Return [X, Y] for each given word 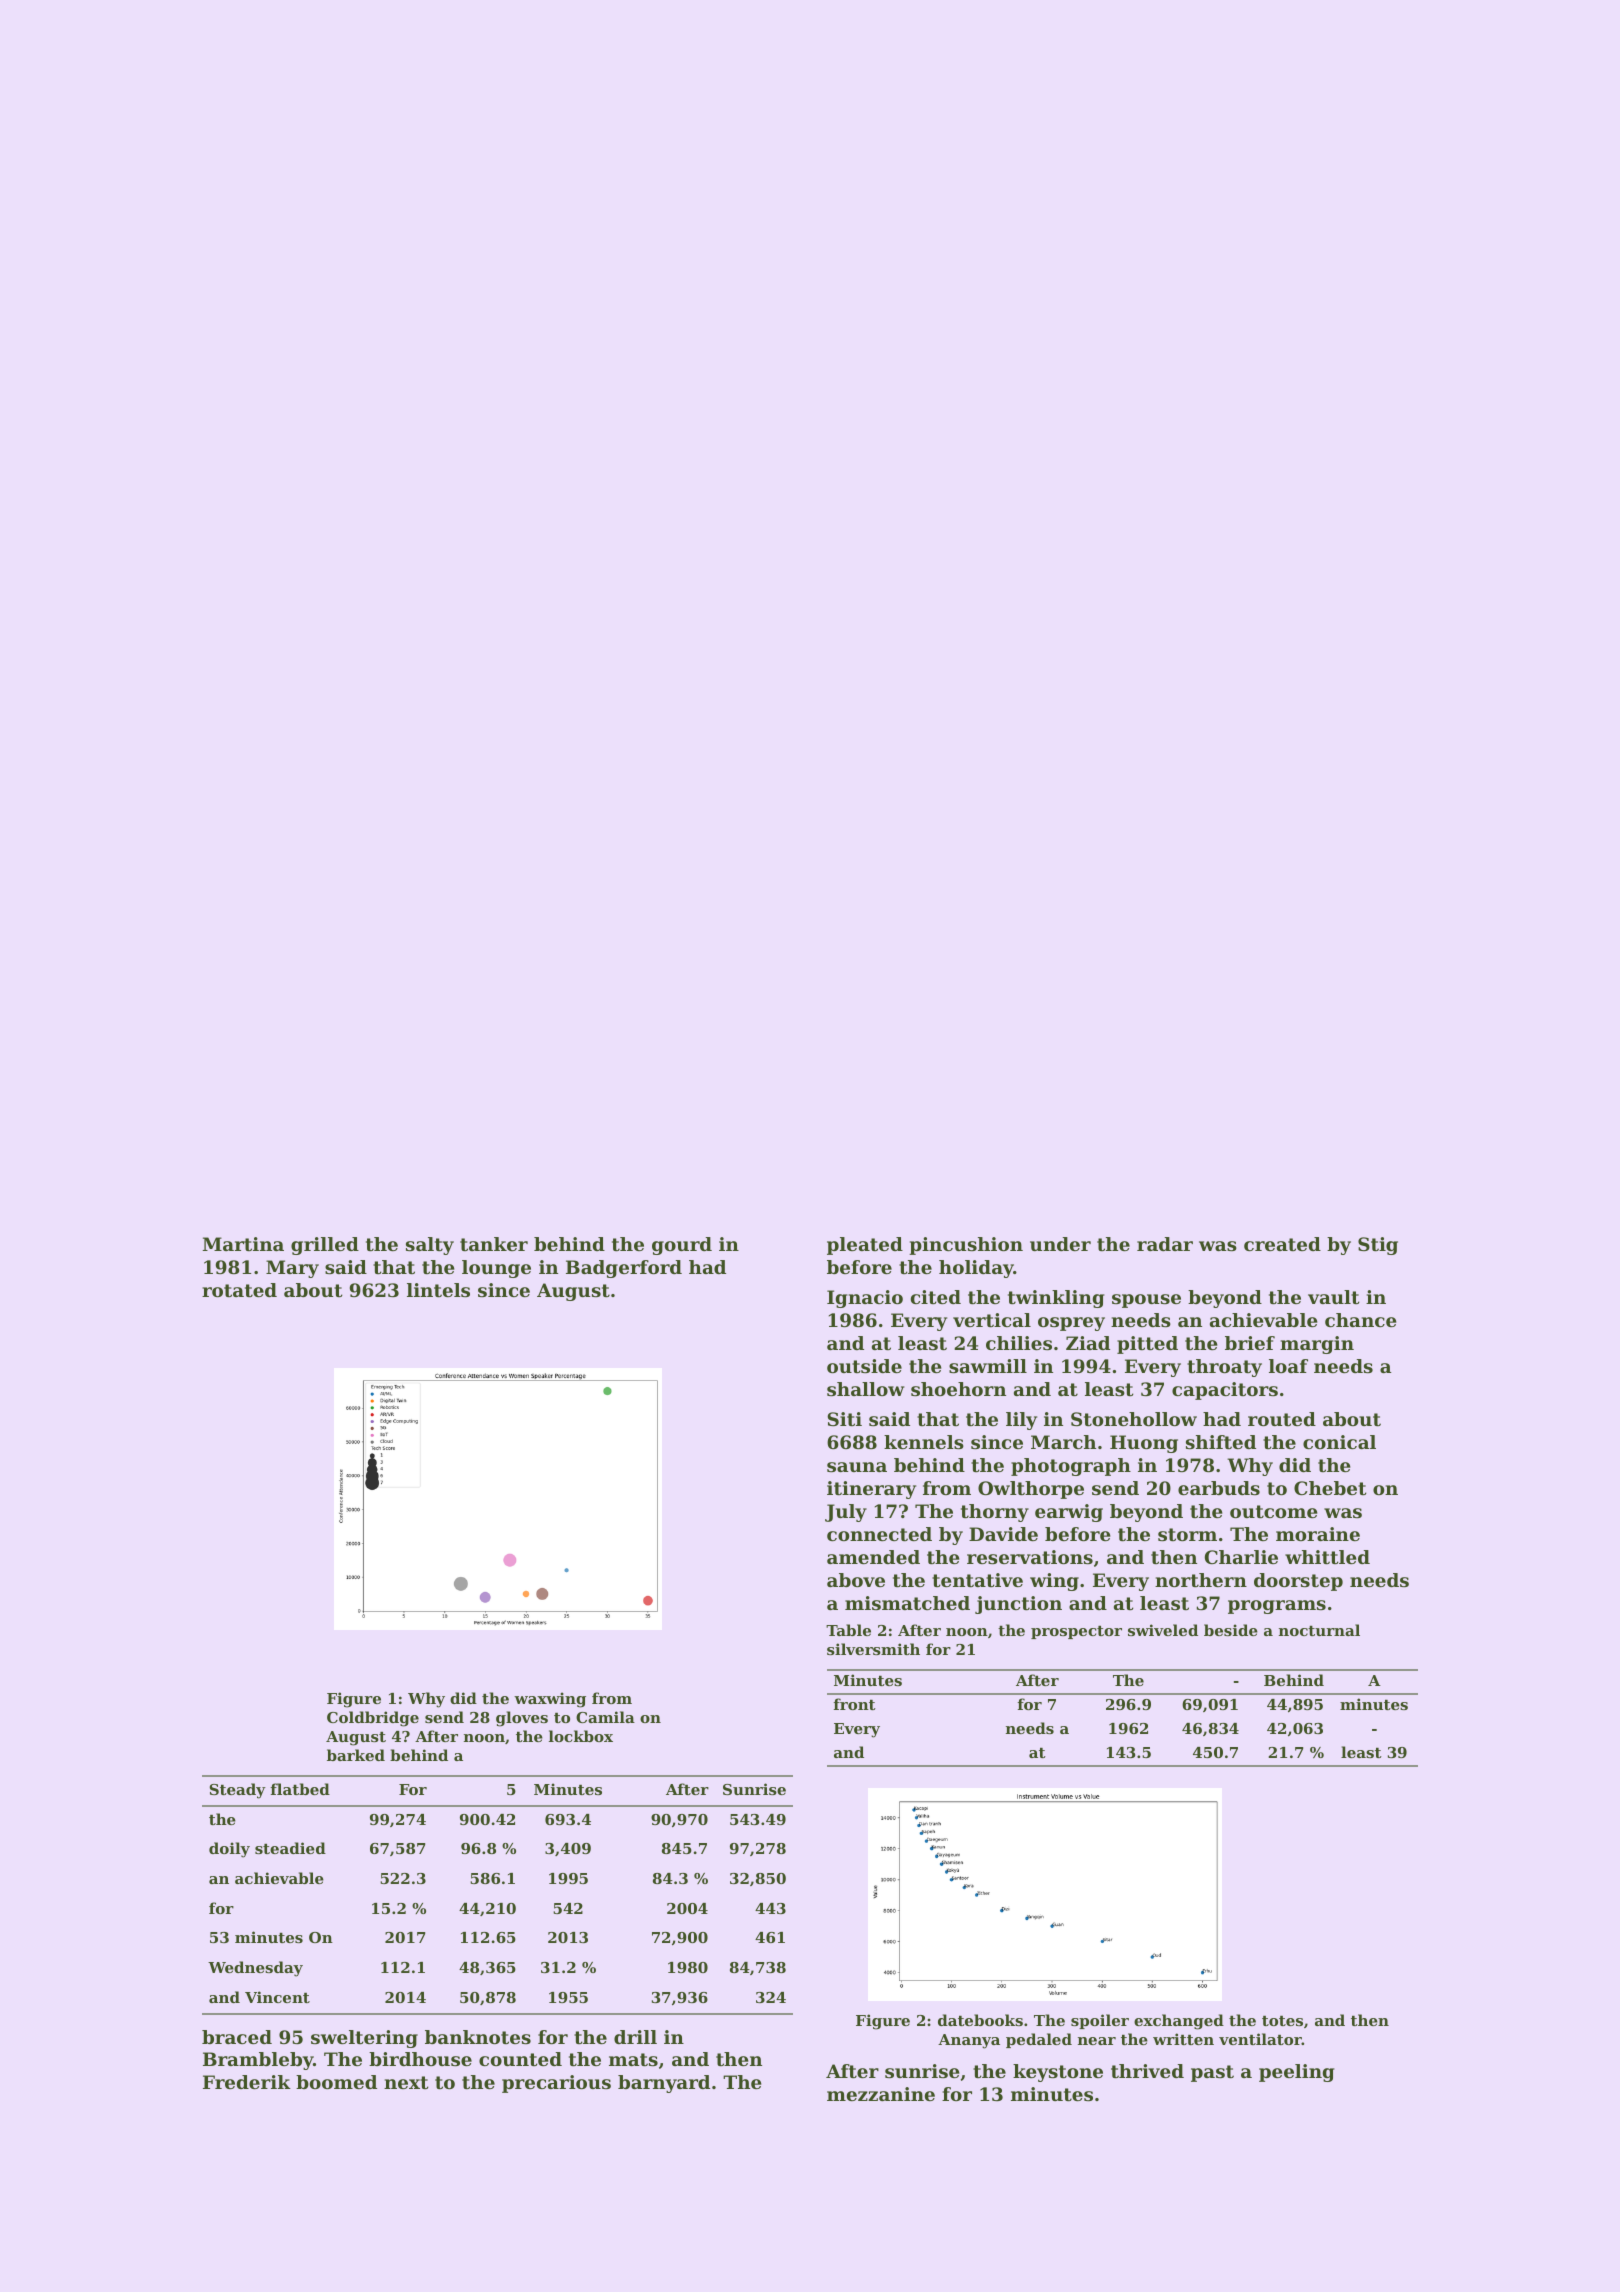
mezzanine [881, 2094]
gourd [682, 1246]
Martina [243, 1244]
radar [1165, 1244]
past [1212, 2073]
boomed [336, 2082]
